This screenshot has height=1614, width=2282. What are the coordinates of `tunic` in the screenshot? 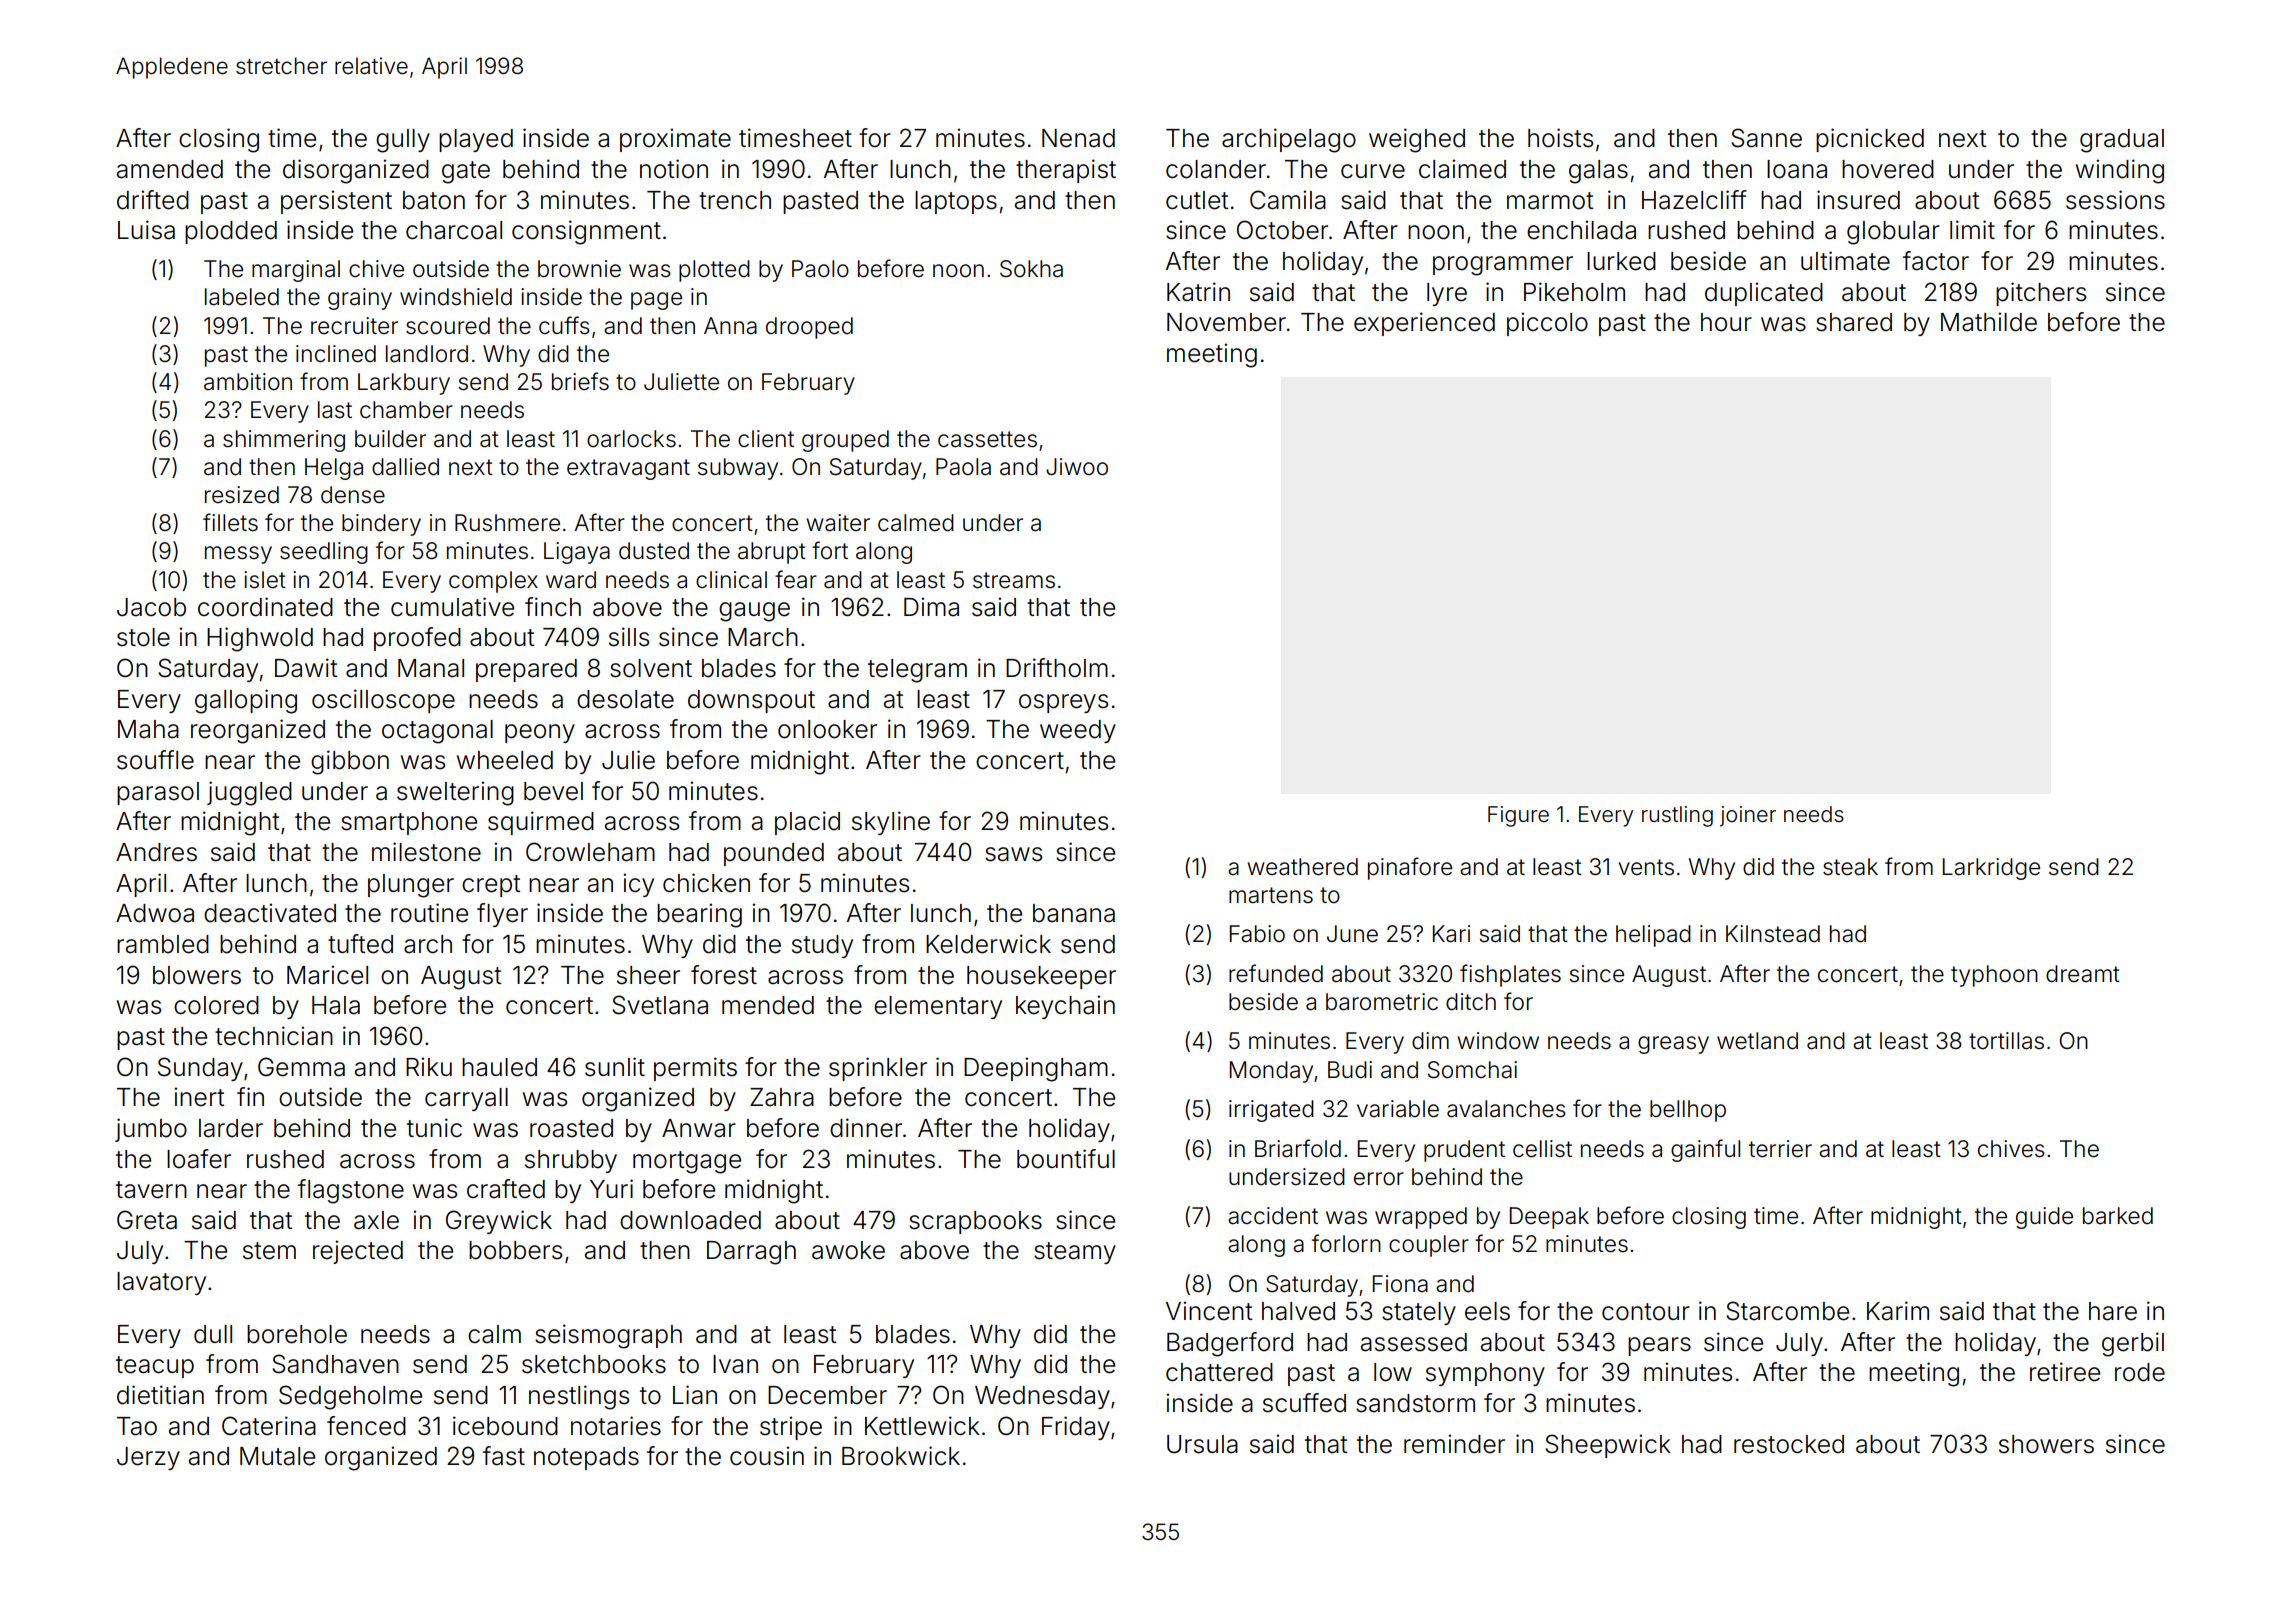 It's located at (434, 1128).
